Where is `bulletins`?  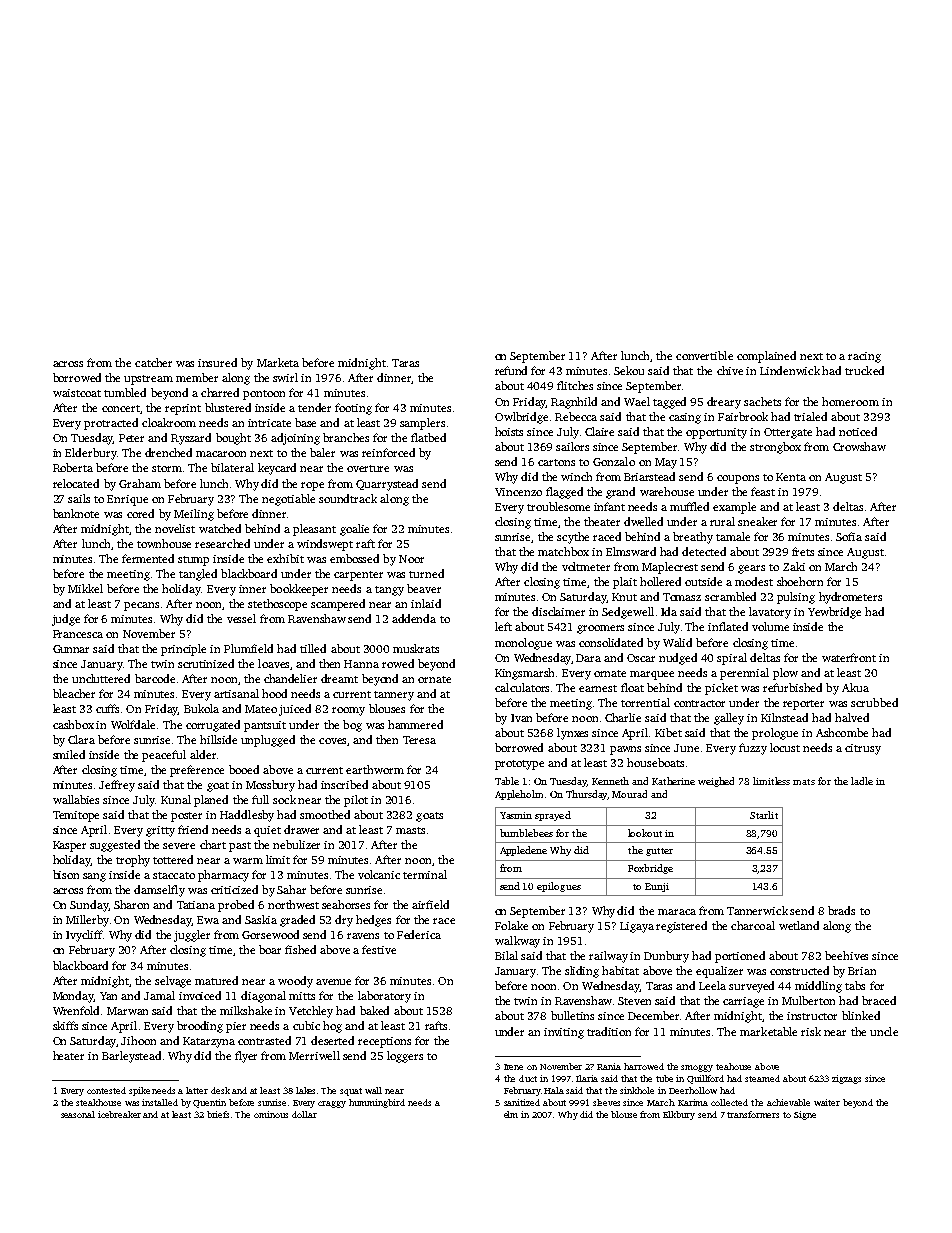 bulletins is located at coordinates (572, 1015).
